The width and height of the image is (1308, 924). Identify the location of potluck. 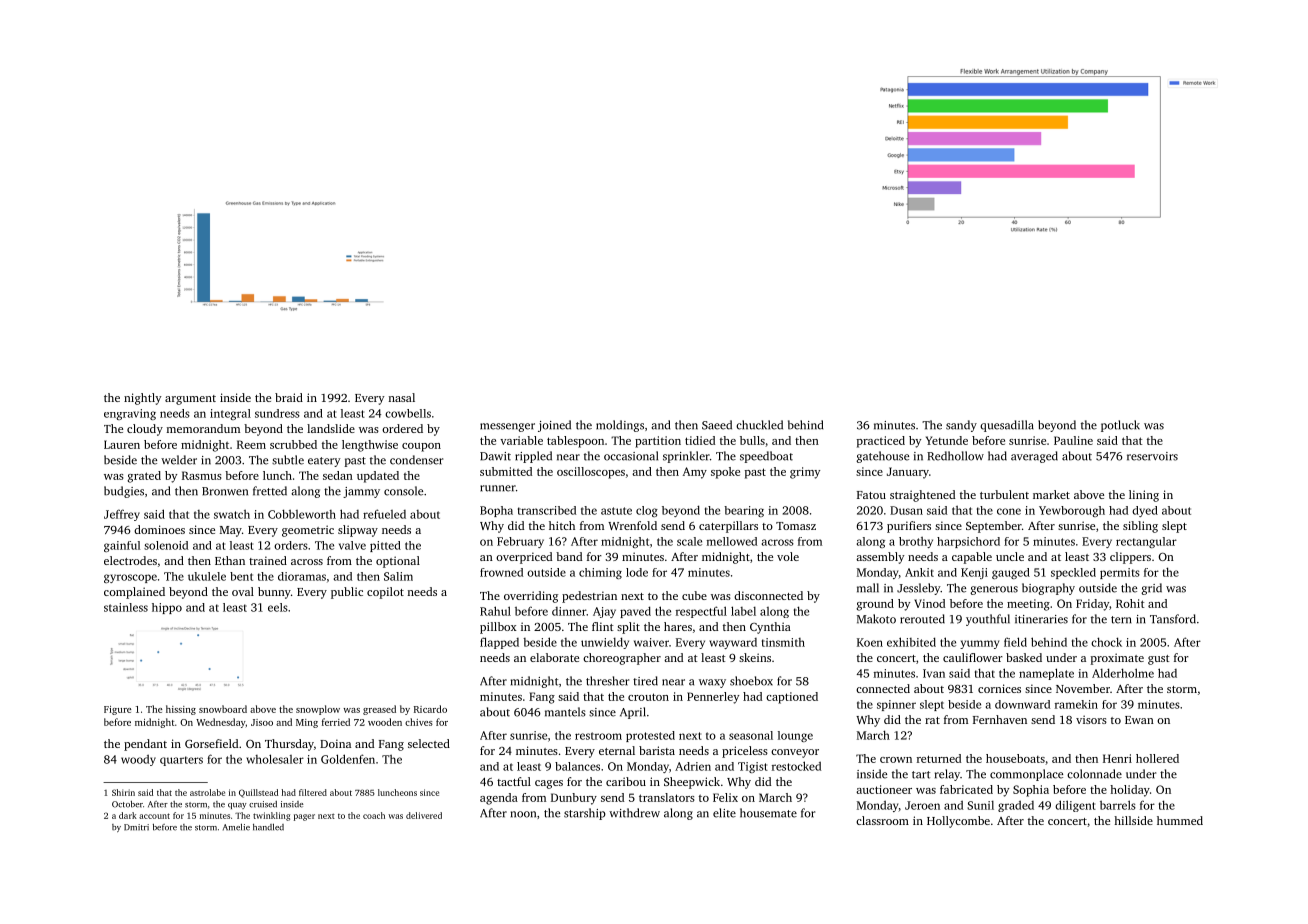
(1120, 426).
